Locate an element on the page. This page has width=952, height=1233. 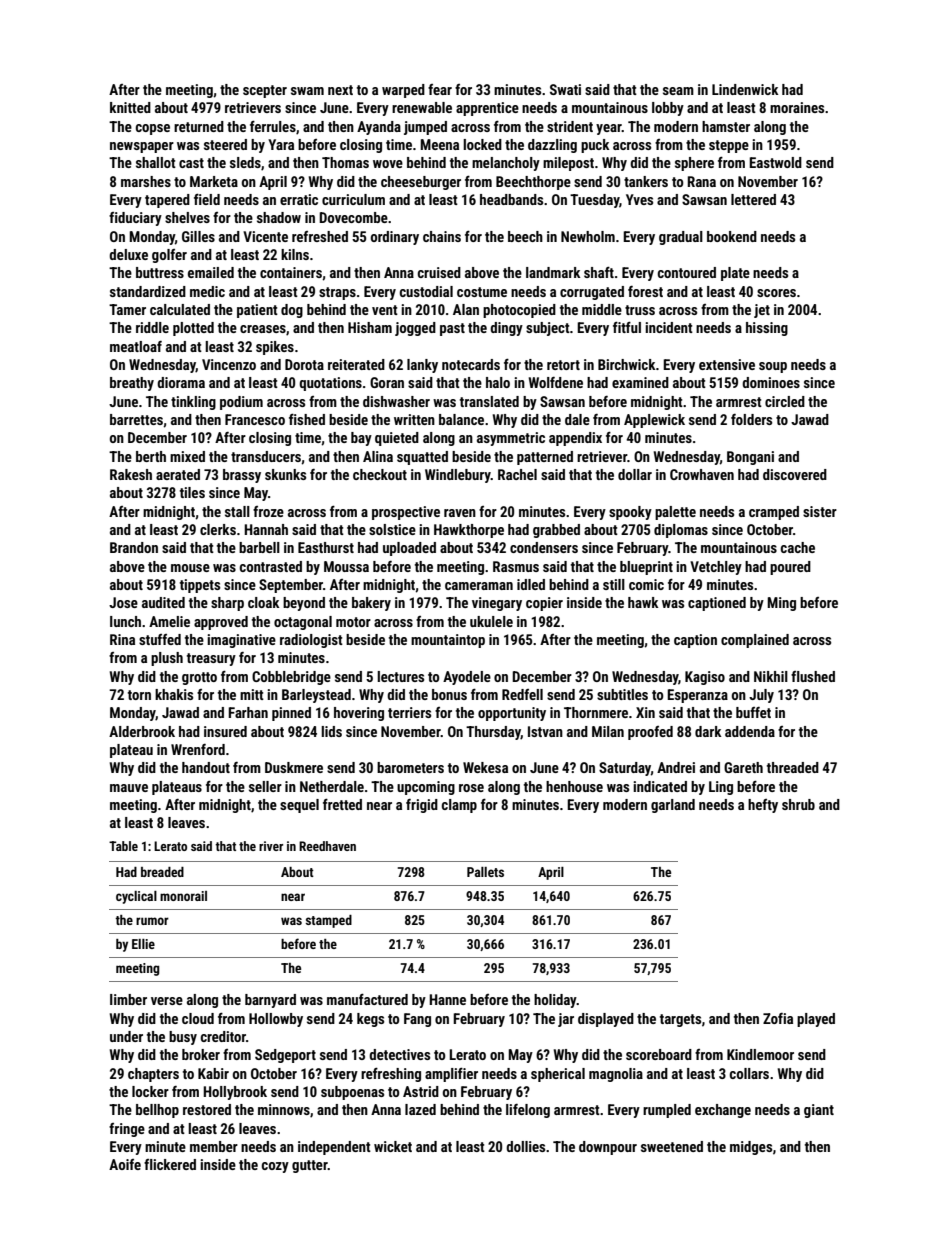
soup is located at coordinates (773, 367).
